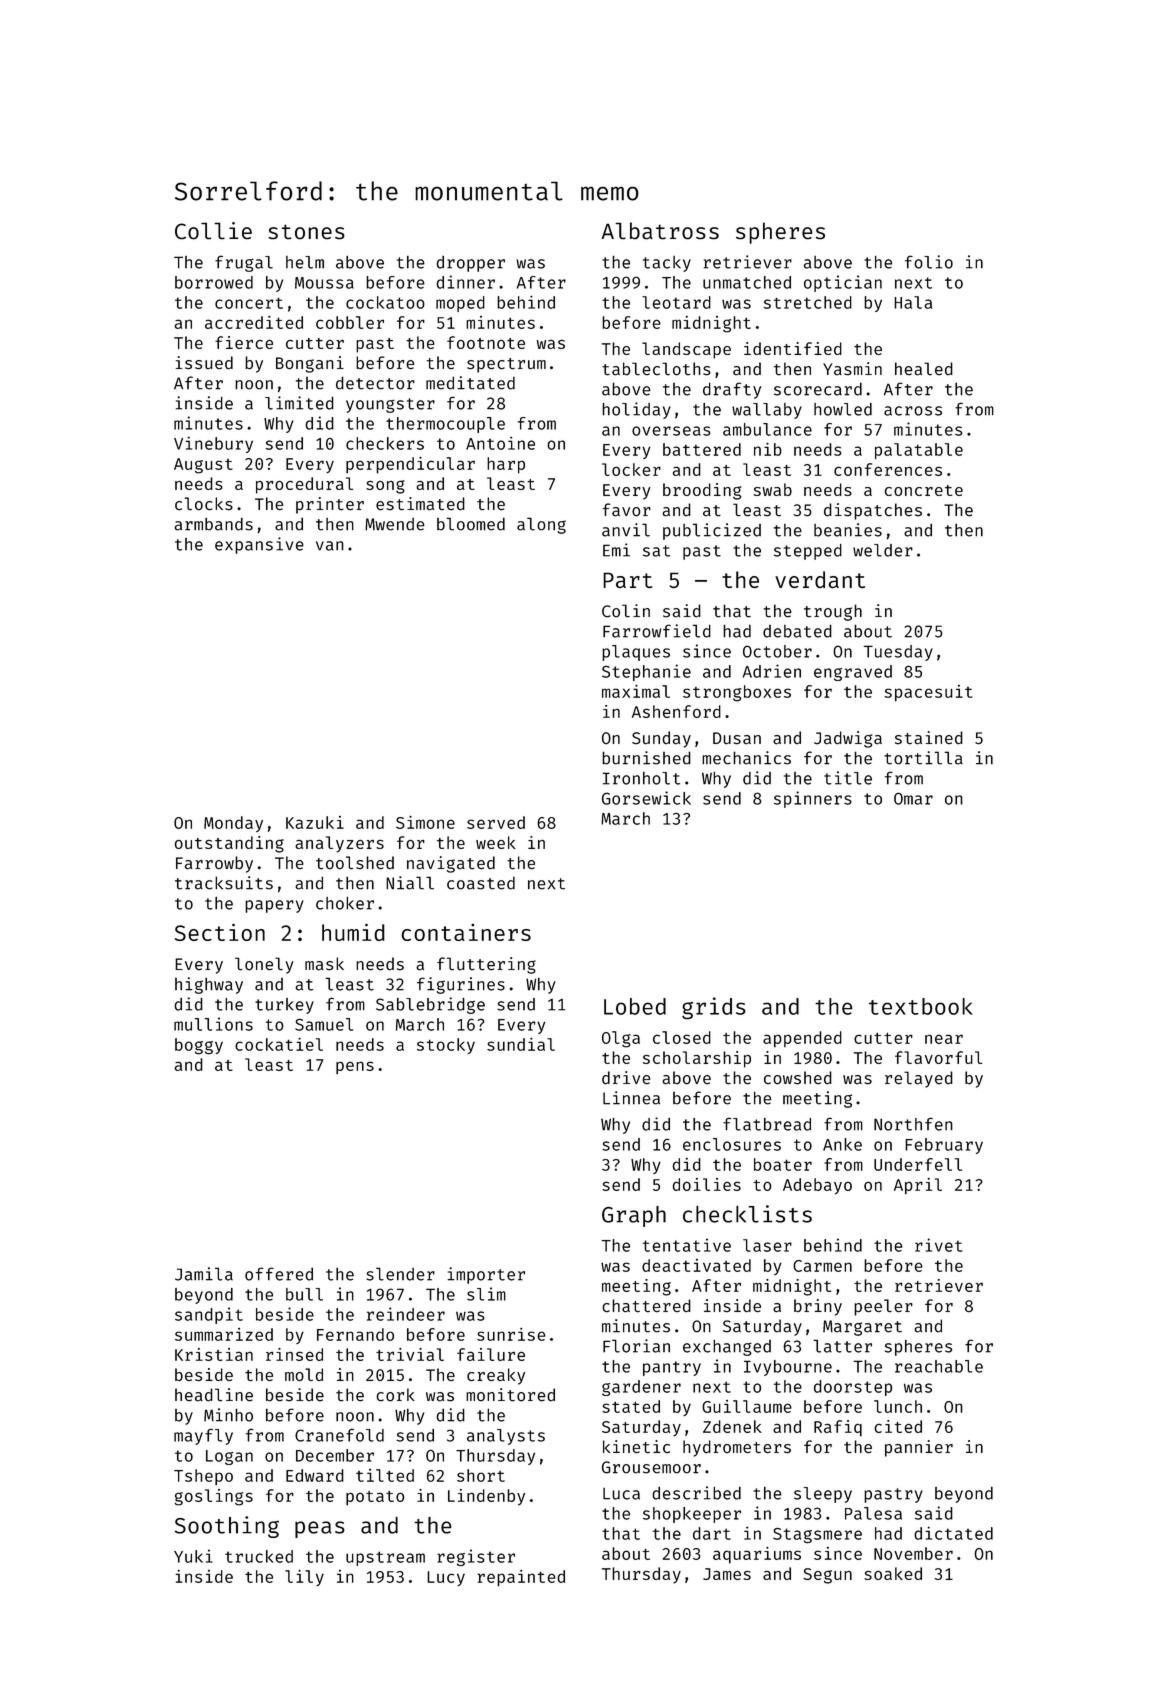  What do you see at coordinates (827, 1576) in the image?
I see `Segun` at bounding box center [827, 1576].
